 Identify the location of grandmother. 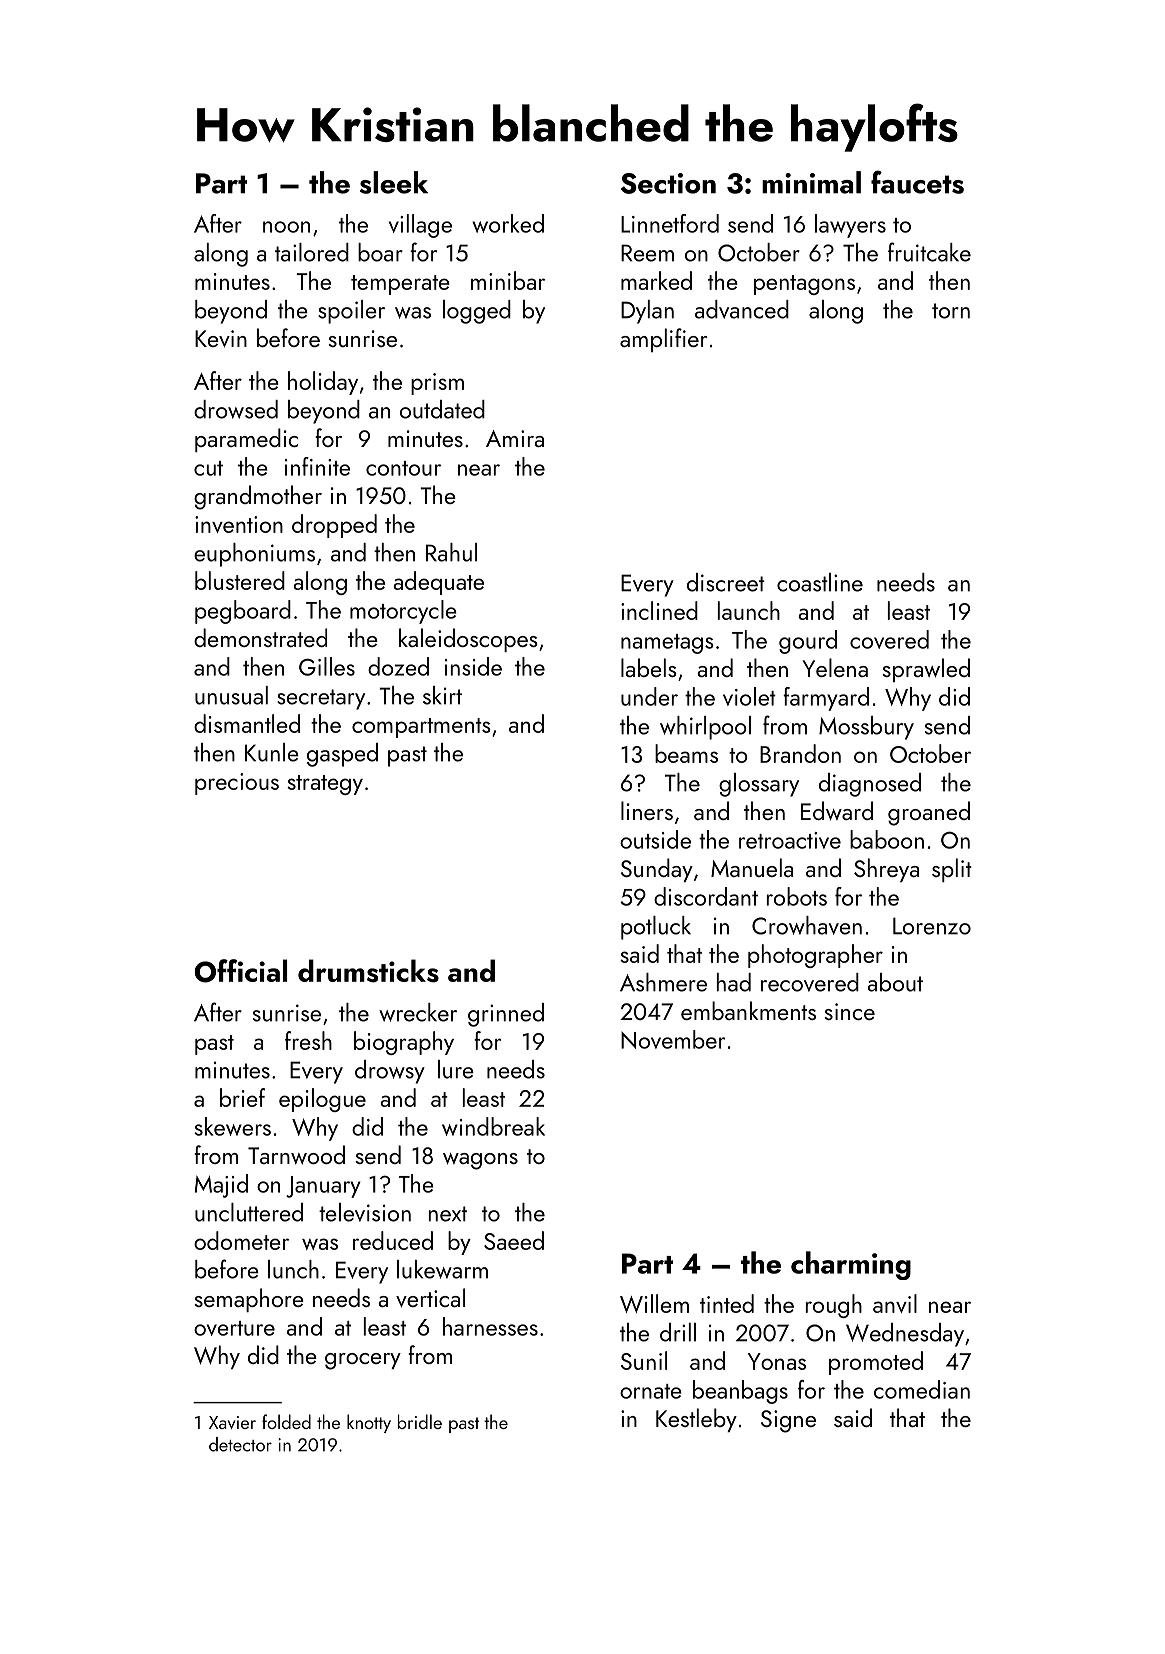
(258, 497).
